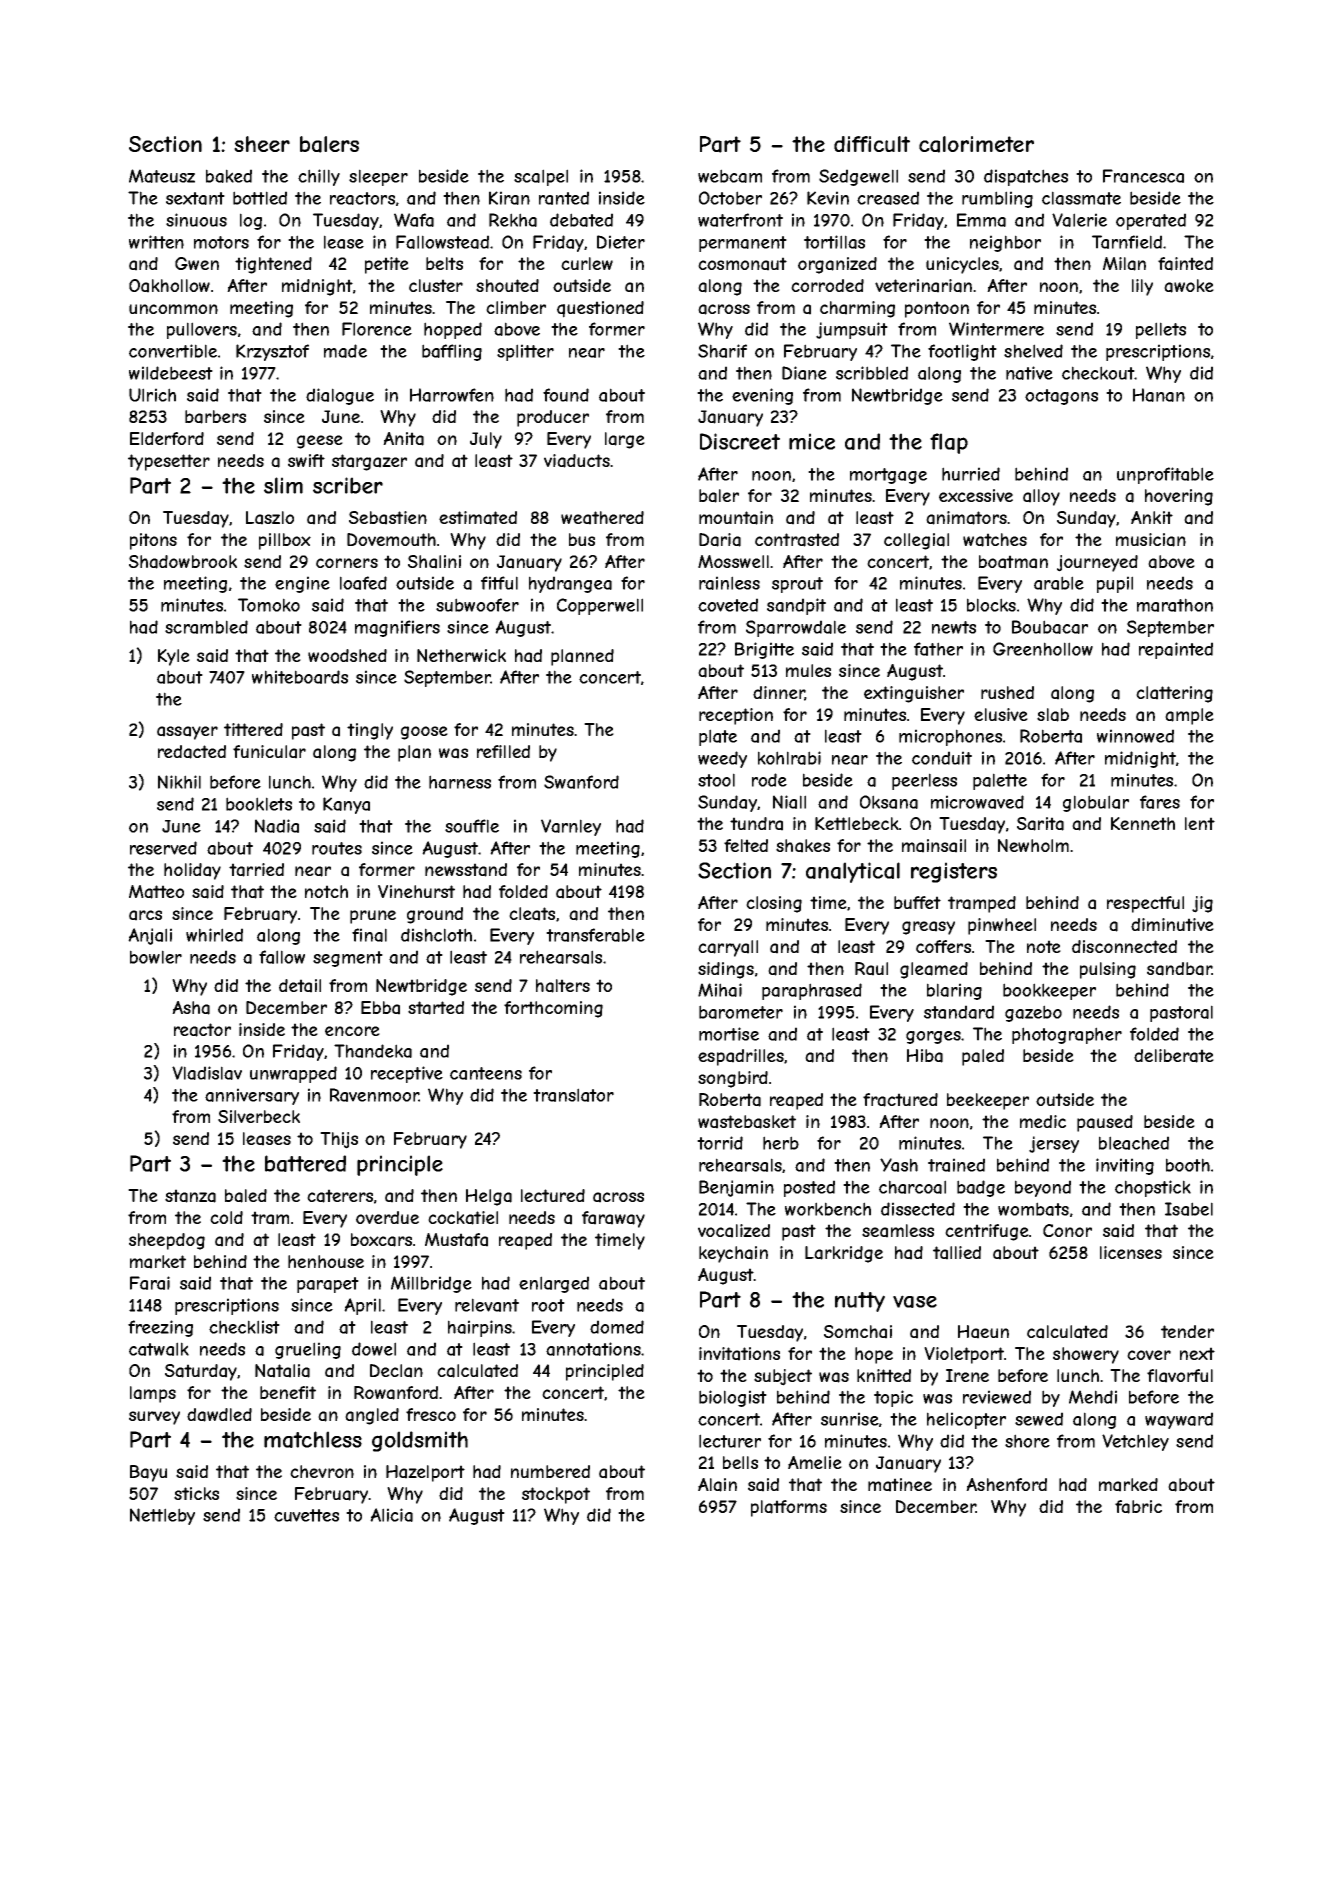 The height and width of the image is (1900, 1343). I want to click on boatman, so click(1013, 562).
